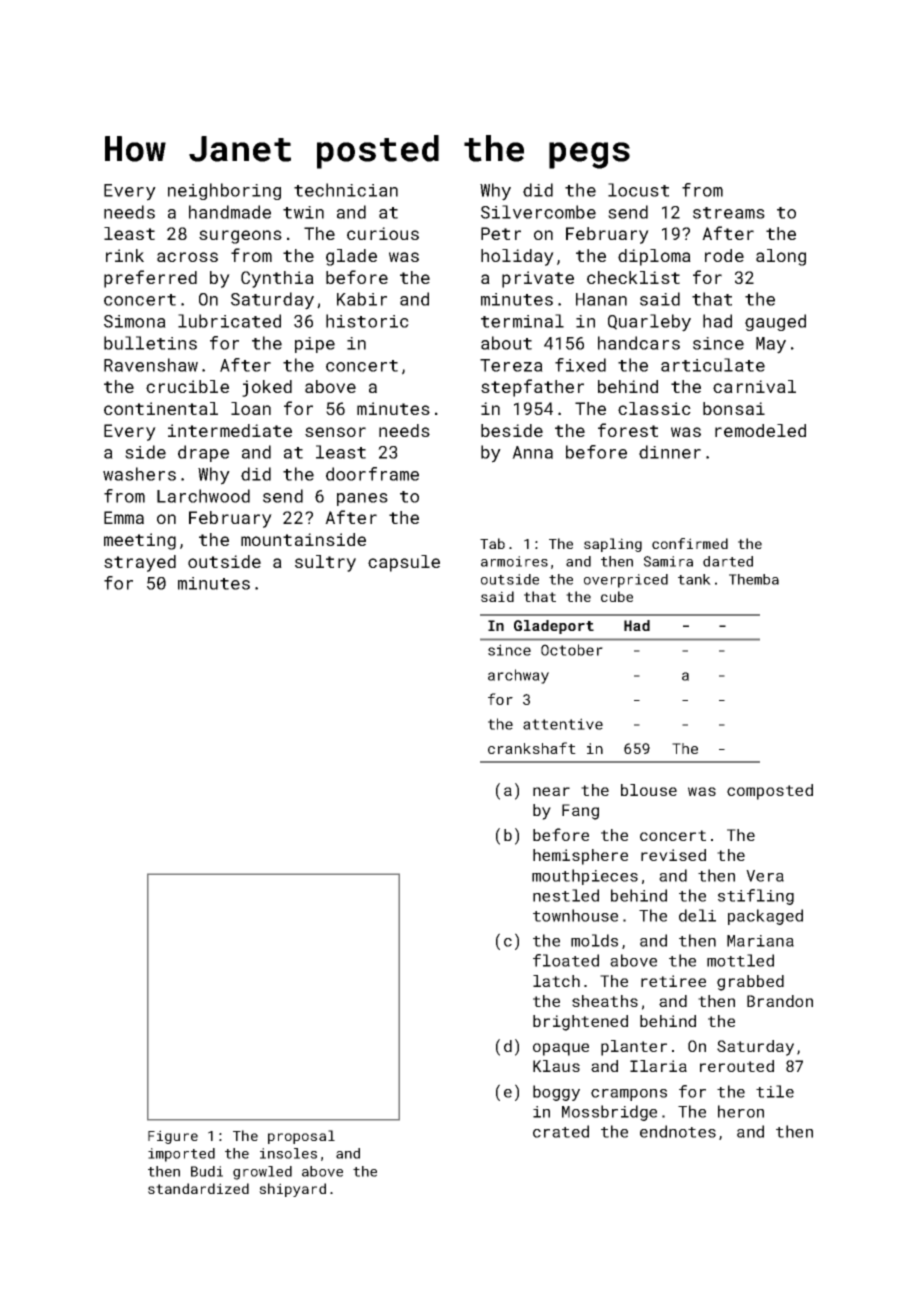  Describe the element at coordinates (140, 563) in the image. I see `strayed` at that location.
